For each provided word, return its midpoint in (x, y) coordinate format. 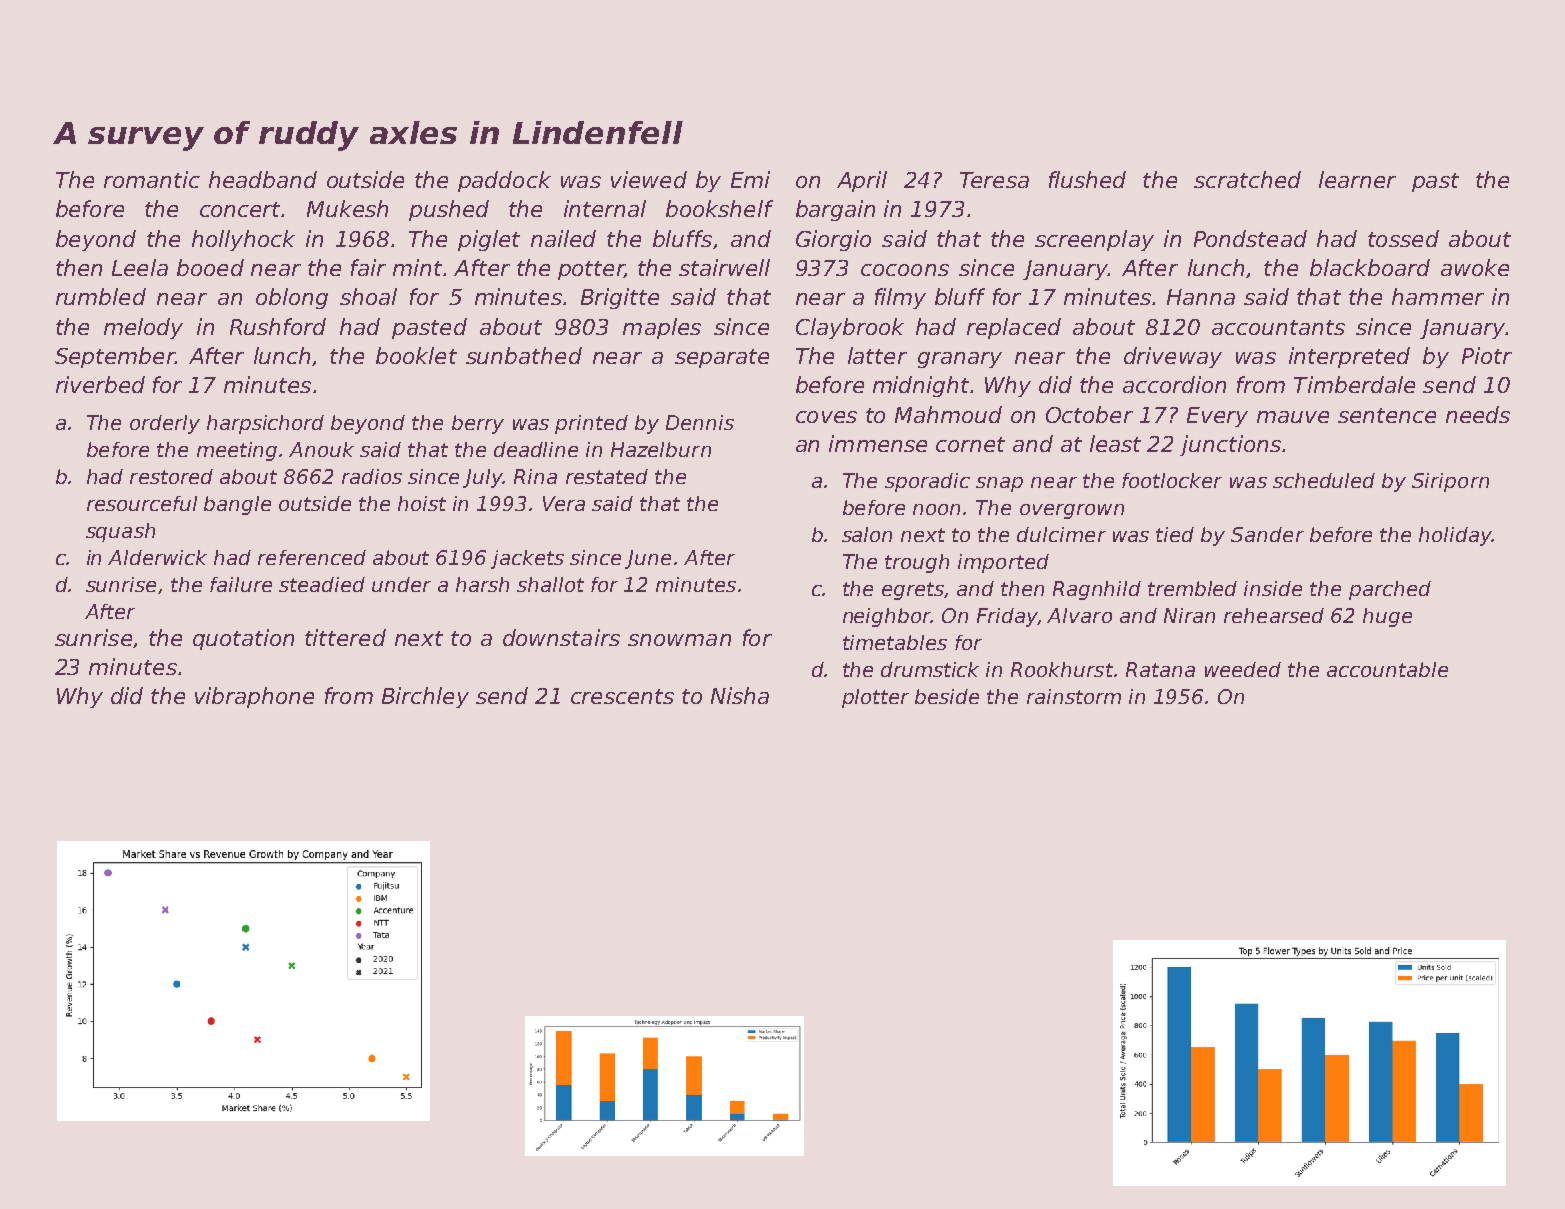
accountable (1387, 669)
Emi (750, 179)
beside (947, 696)
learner (1357, 179)
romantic (152, 179)
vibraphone (254, 697)
